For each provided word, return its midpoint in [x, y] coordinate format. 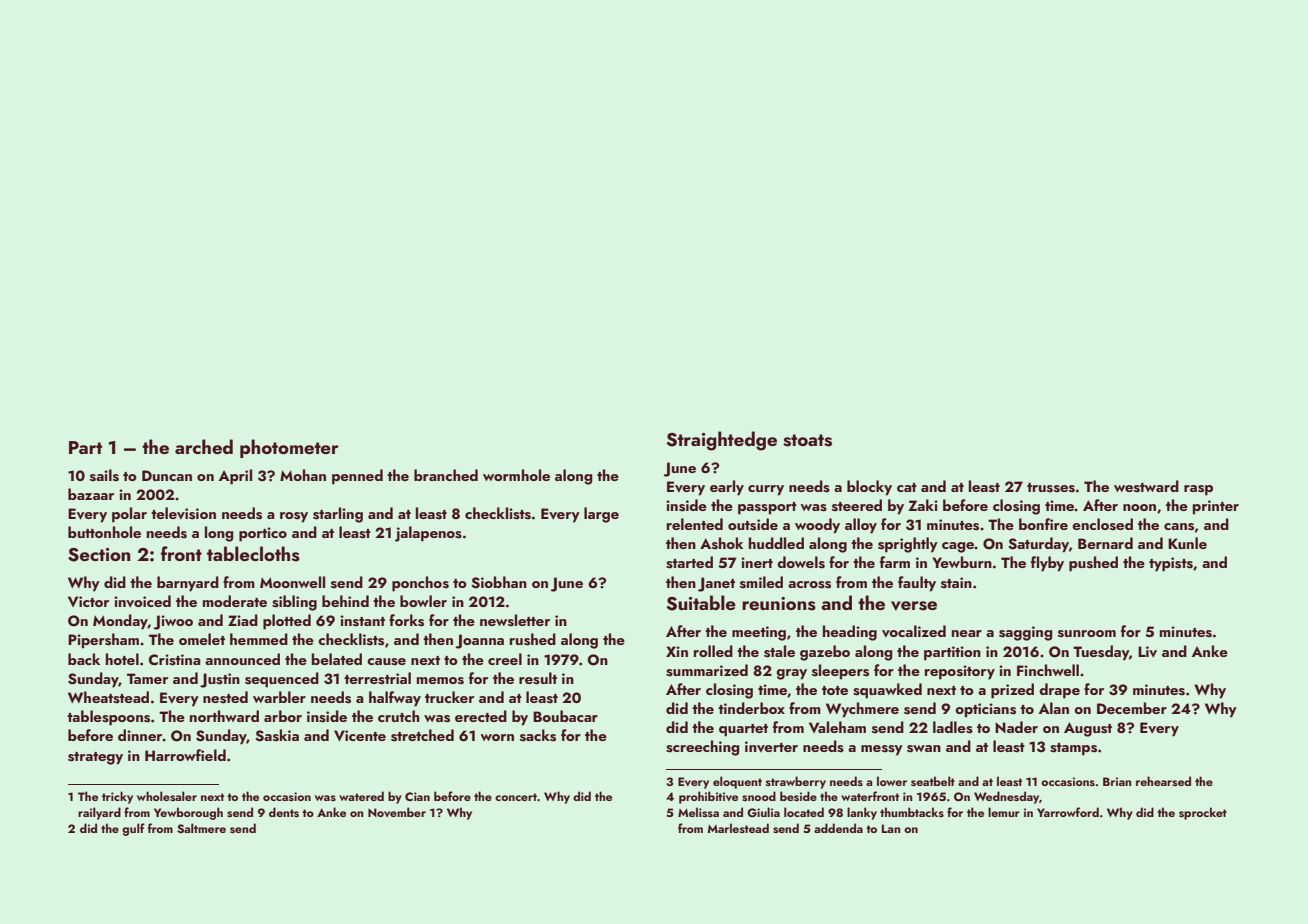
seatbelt [933, 781]
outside [753, 524]
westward [1146, 486]
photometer [289, 448]
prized [1012, 691]
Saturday [1038, 545]
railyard [99, 813]
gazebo [825, 653]
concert [516, 797]
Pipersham [103, 641]
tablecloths [253, 554]
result [538, 678]
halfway [395, 699]
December [1132, 708]
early [727, 488]
